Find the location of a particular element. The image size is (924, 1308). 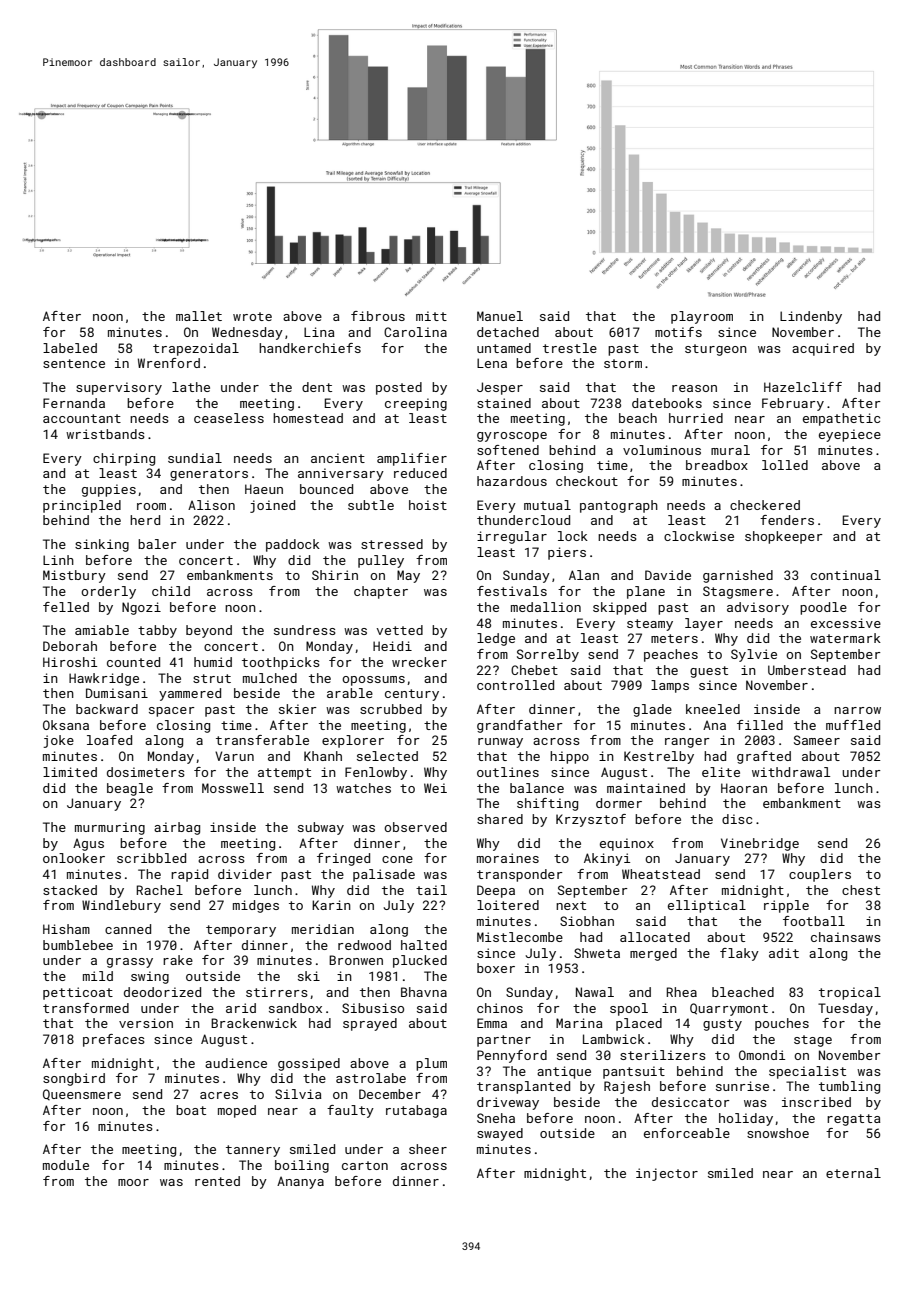

enforceable is located at coordinates (687, 1133).
